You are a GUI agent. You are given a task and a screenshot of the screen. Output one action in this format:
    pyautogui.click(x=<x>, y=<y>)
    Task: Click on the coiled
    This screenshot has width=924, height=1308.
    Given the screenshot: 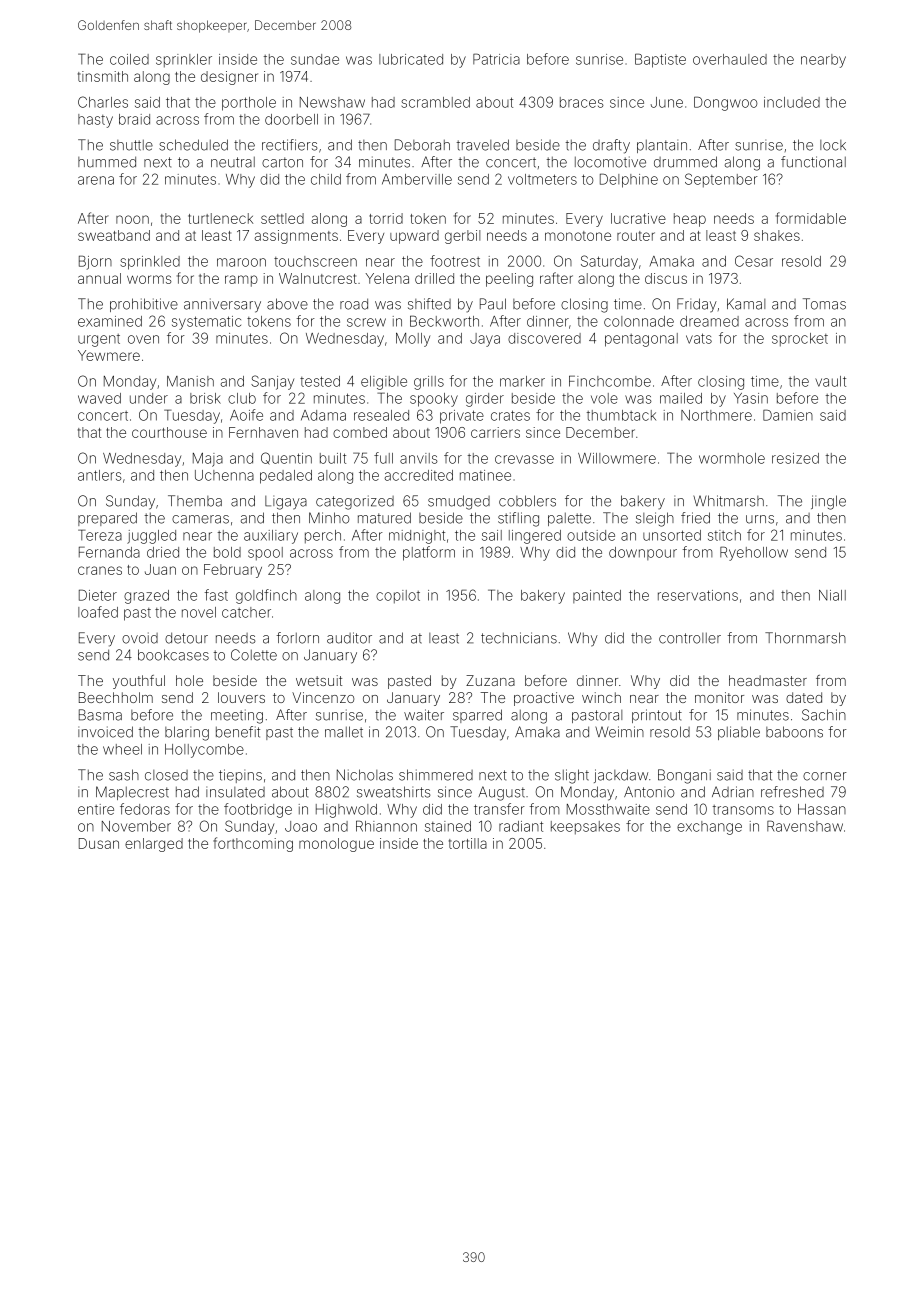 What is the action you would take?
    pyautogui.click(x=129, y=59)
